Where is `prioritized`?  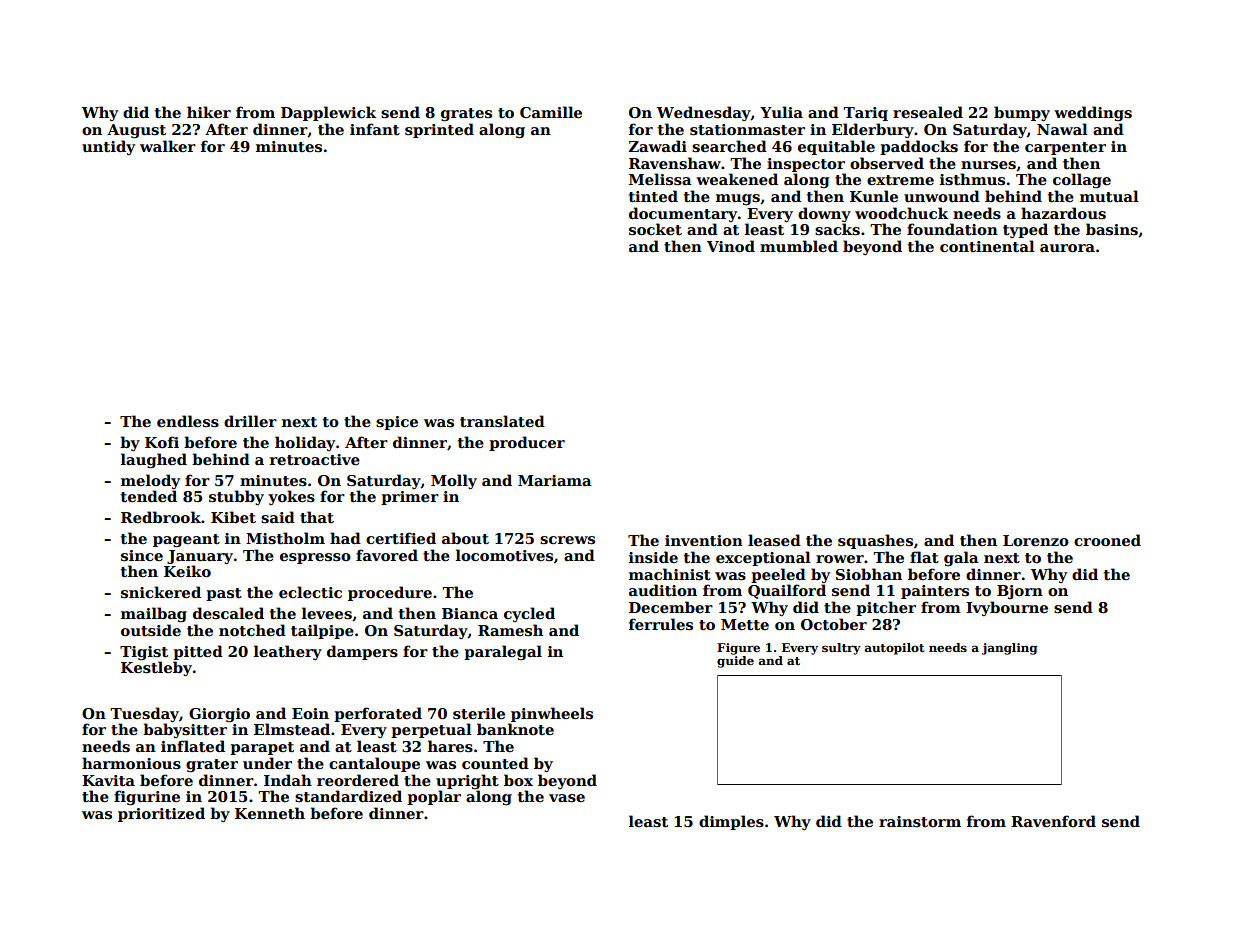 prioritized is located at coordinates (161, 814).
